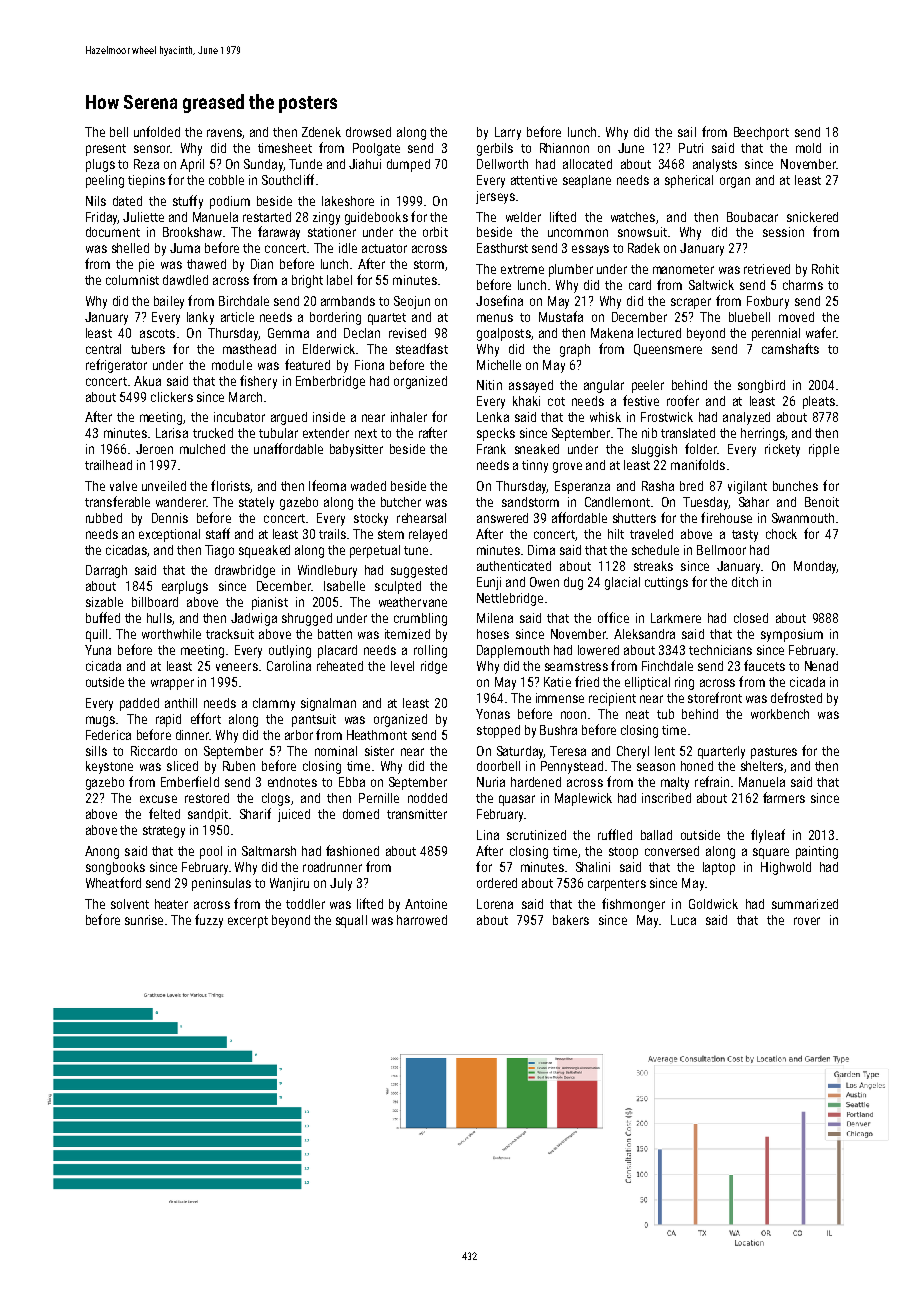  I want to click on chock, so click(781, 534).
